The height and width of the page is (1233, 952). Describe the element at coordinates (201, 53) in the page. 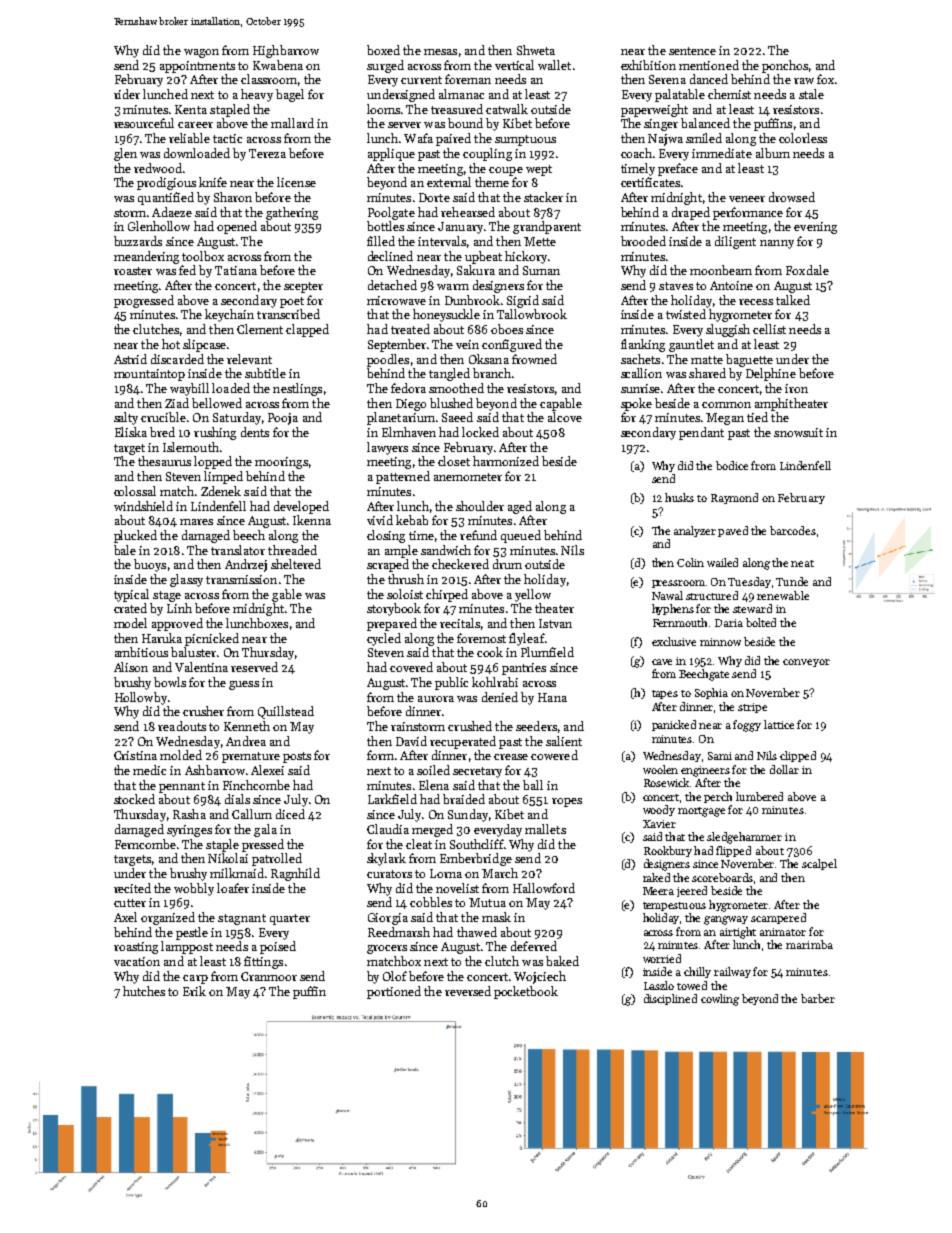

I see `wagon` at that location.
